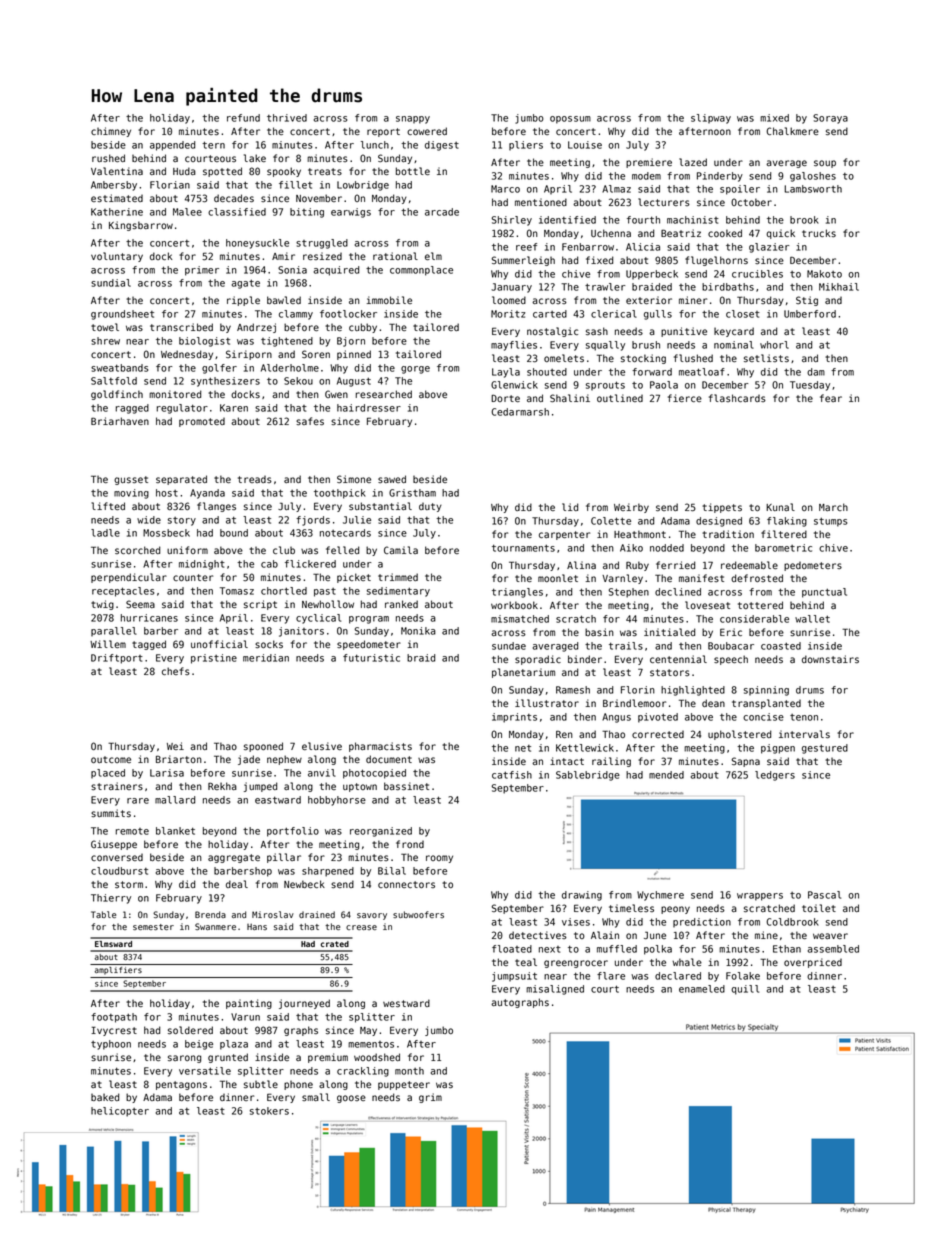  I want to click on quill, so click(745, 990).
